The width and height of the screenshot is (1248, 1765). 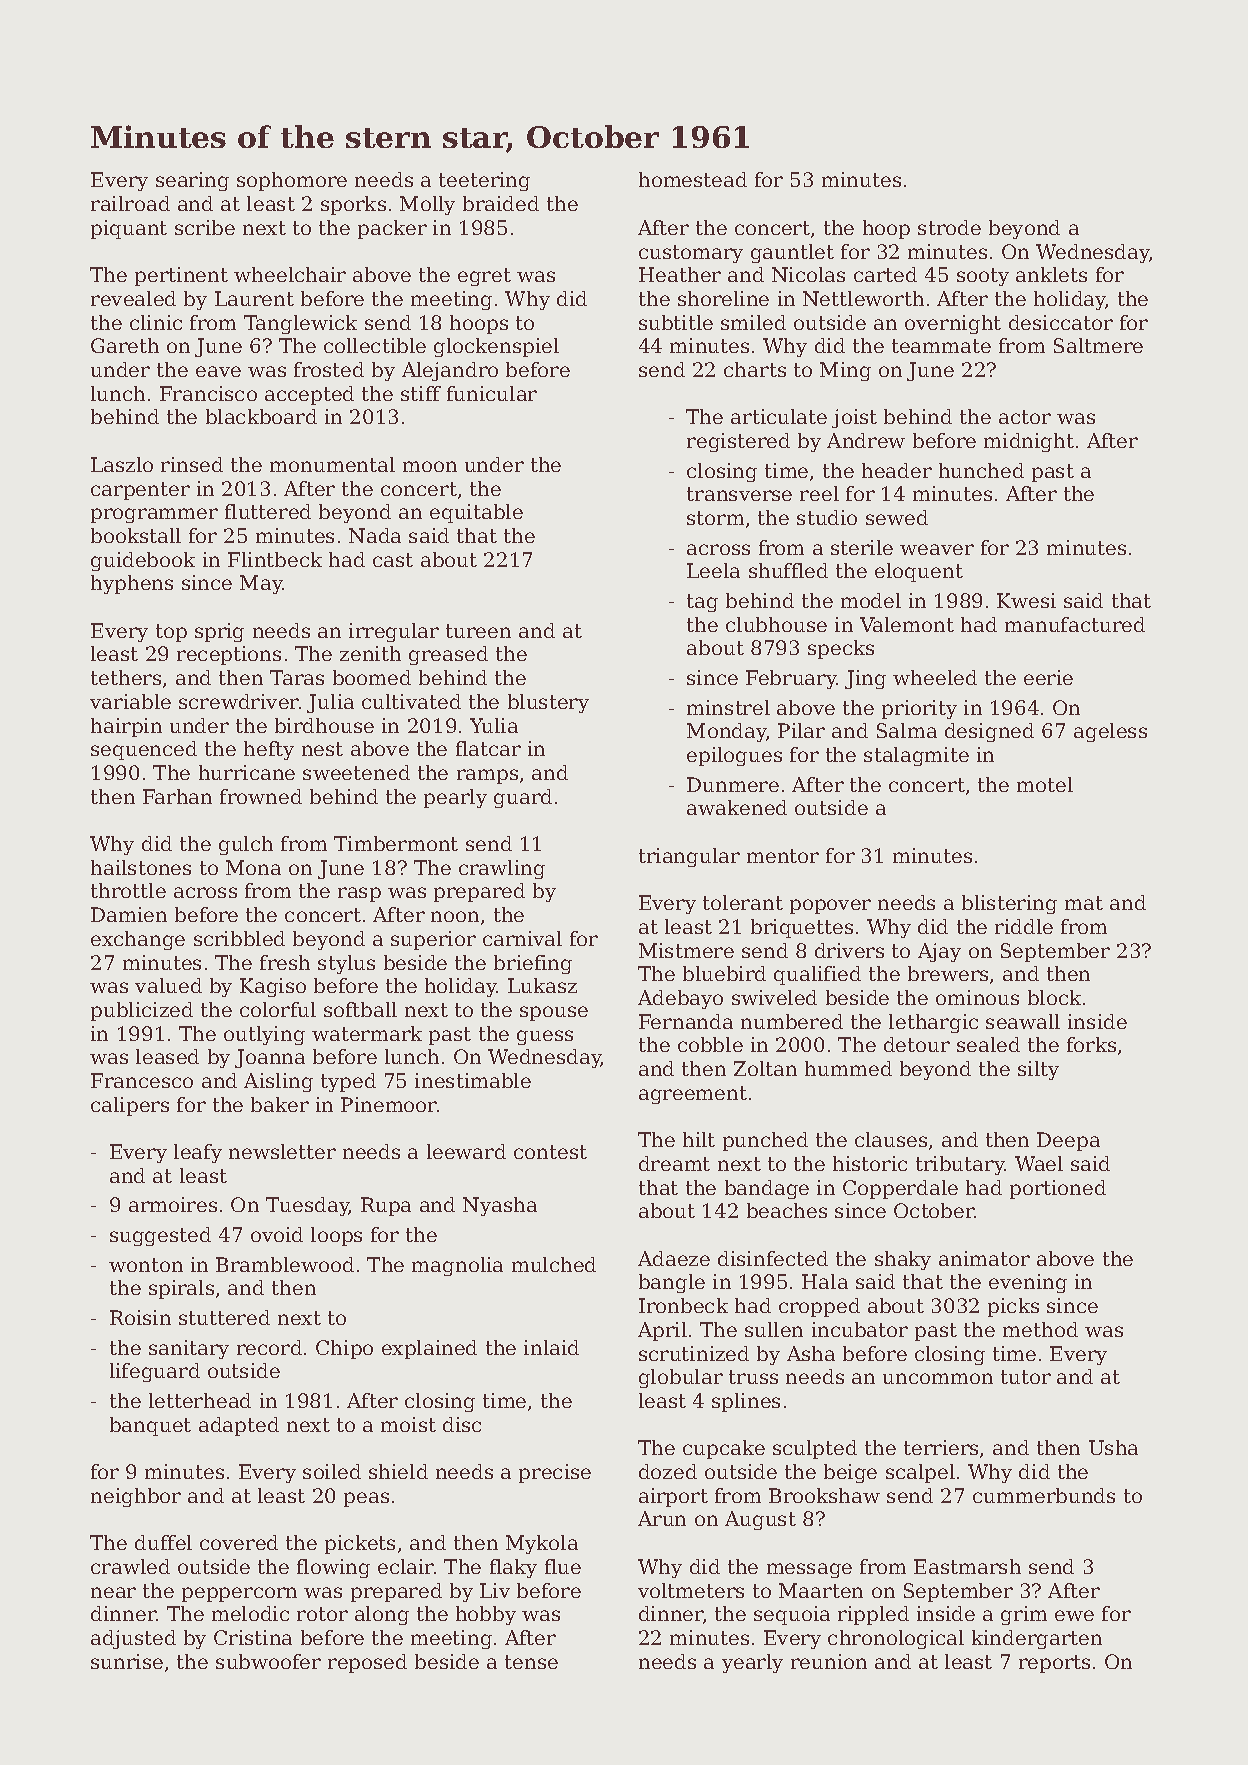 I want to click on seawall, so click(x=1023, y=1021).
